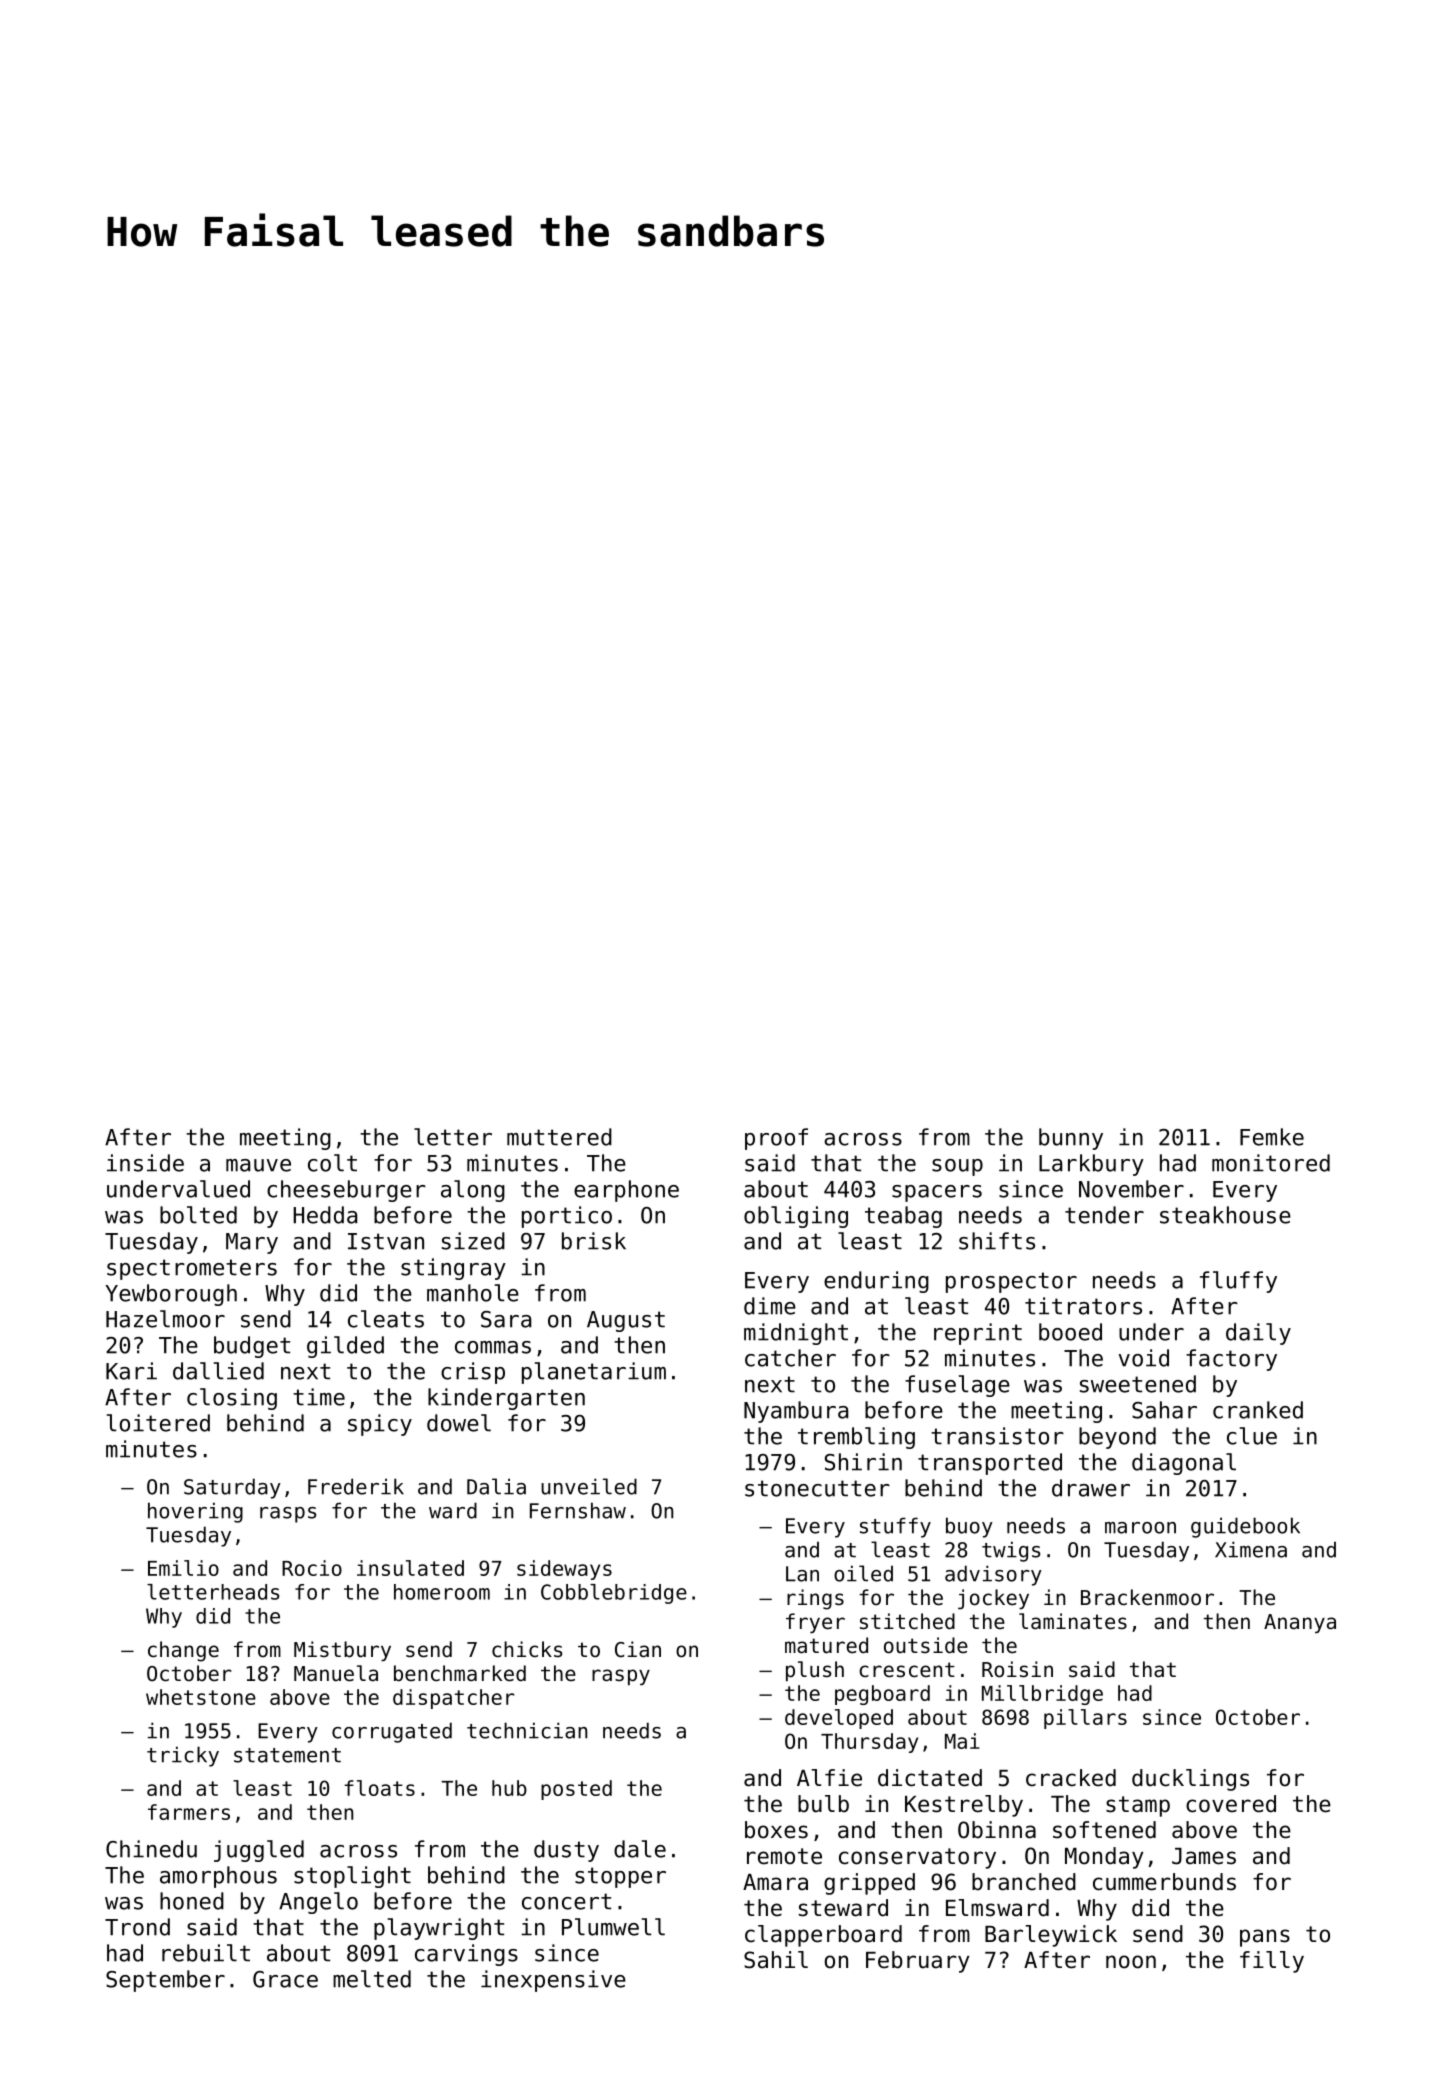  What do you see at coordinates (258, 1165) in the screenshot?
I see `mauve` at bounding box center [258, 1165].
